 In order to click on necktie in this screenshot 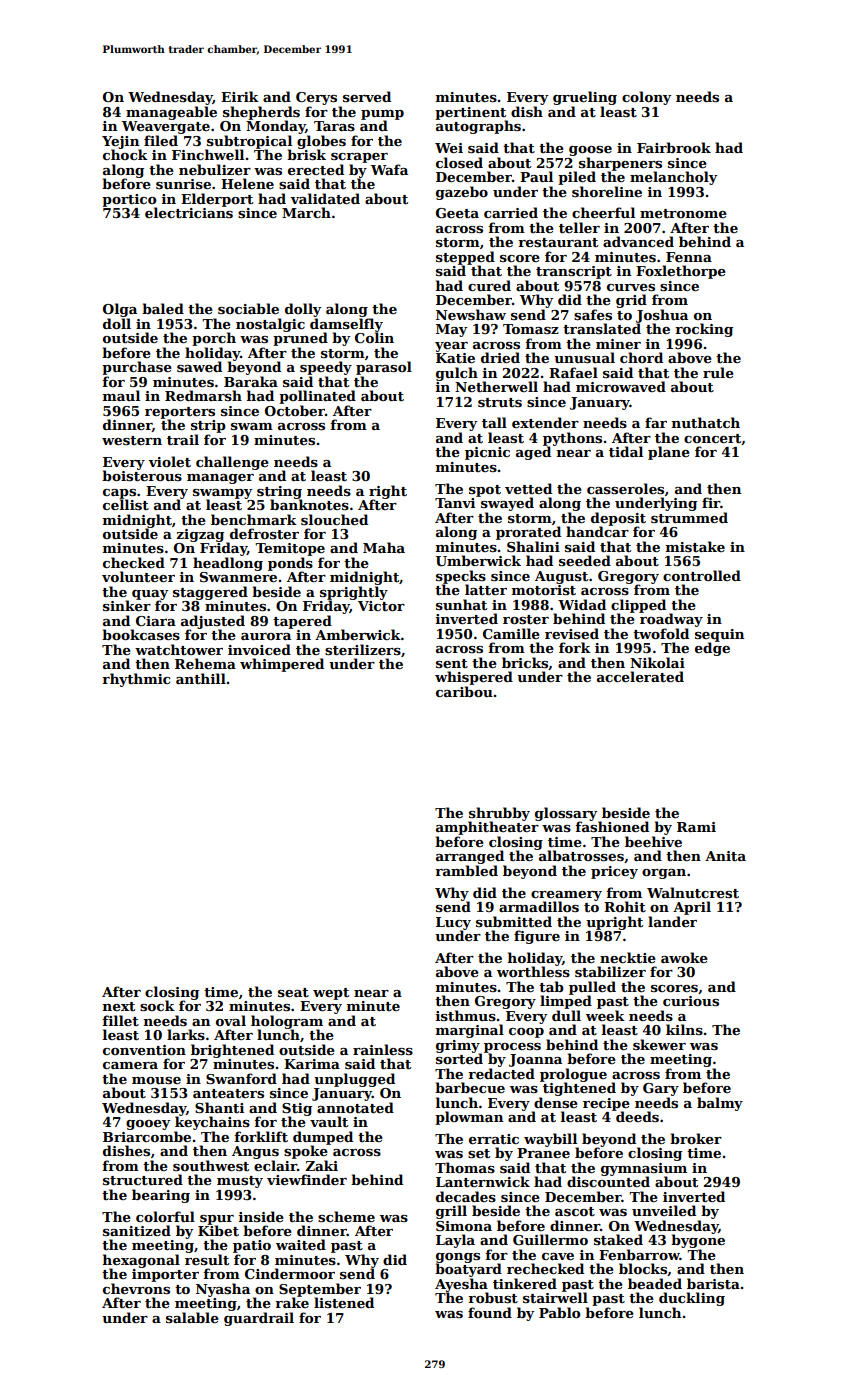, I will do `click(628, 957)`.
